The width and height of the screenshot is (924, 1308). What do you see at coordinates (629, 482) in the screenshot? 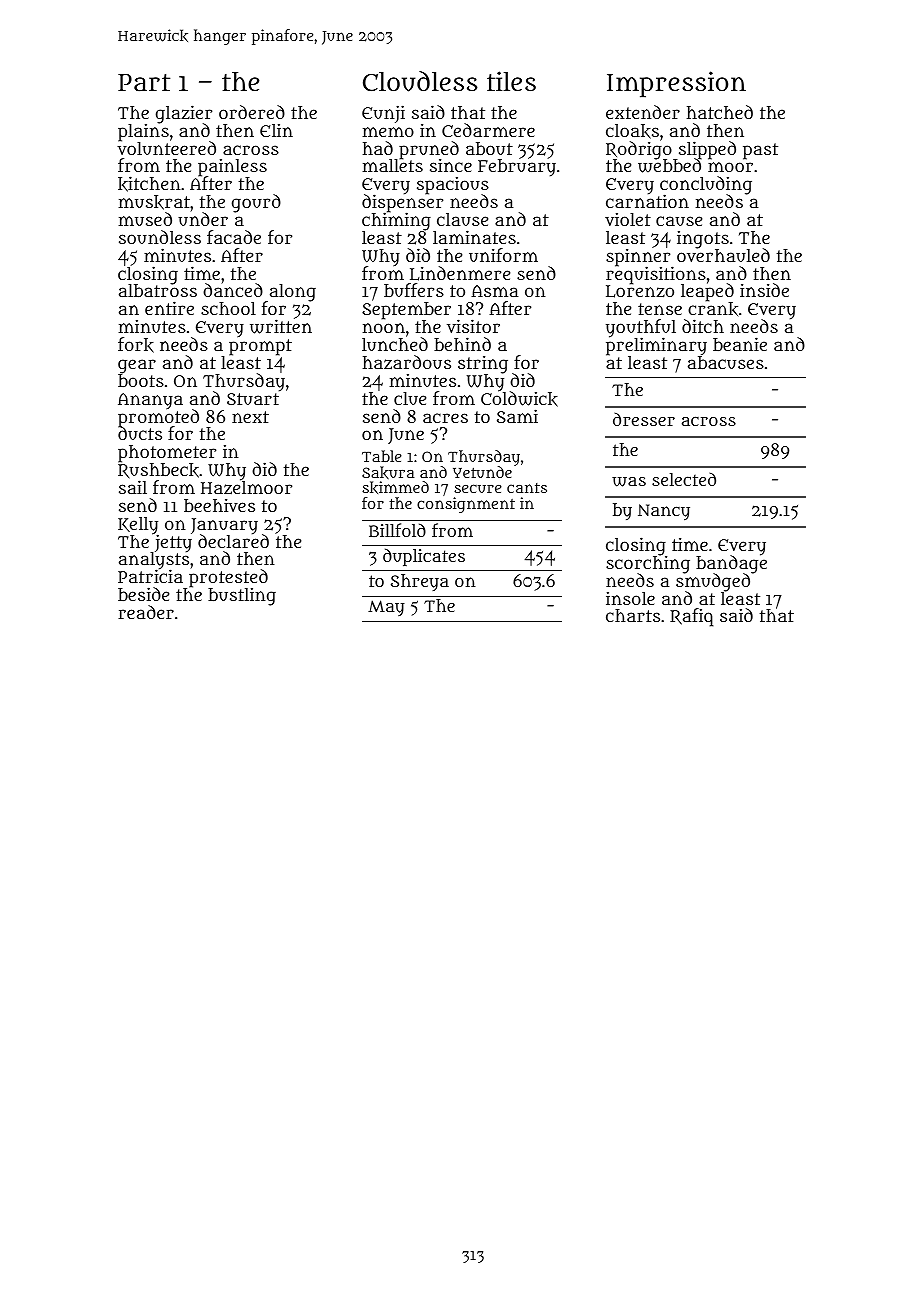
I see `was` at bounding box center [629, 482].
